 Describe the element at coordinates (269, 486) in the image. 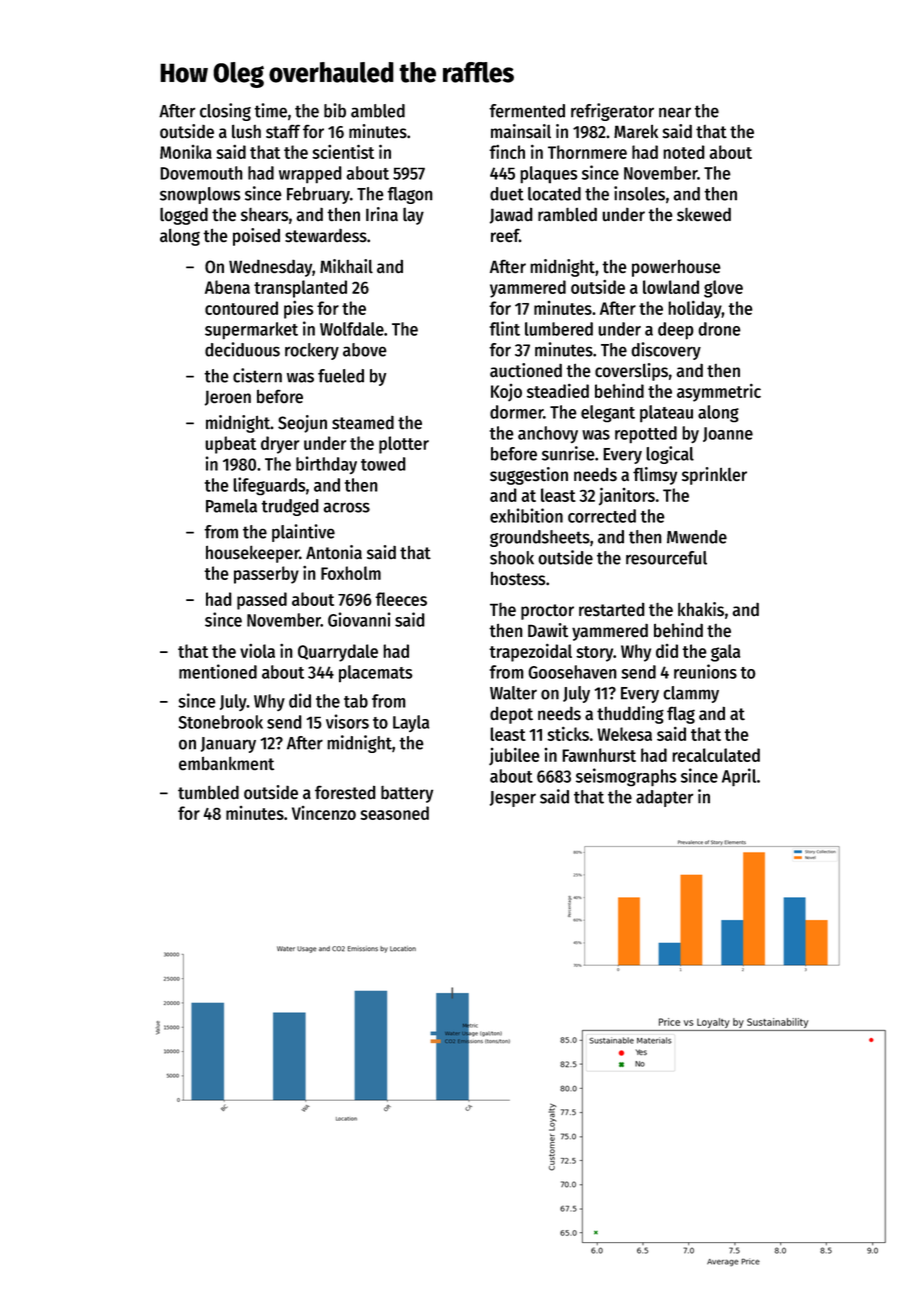

I see `lifeguards` at that location.
